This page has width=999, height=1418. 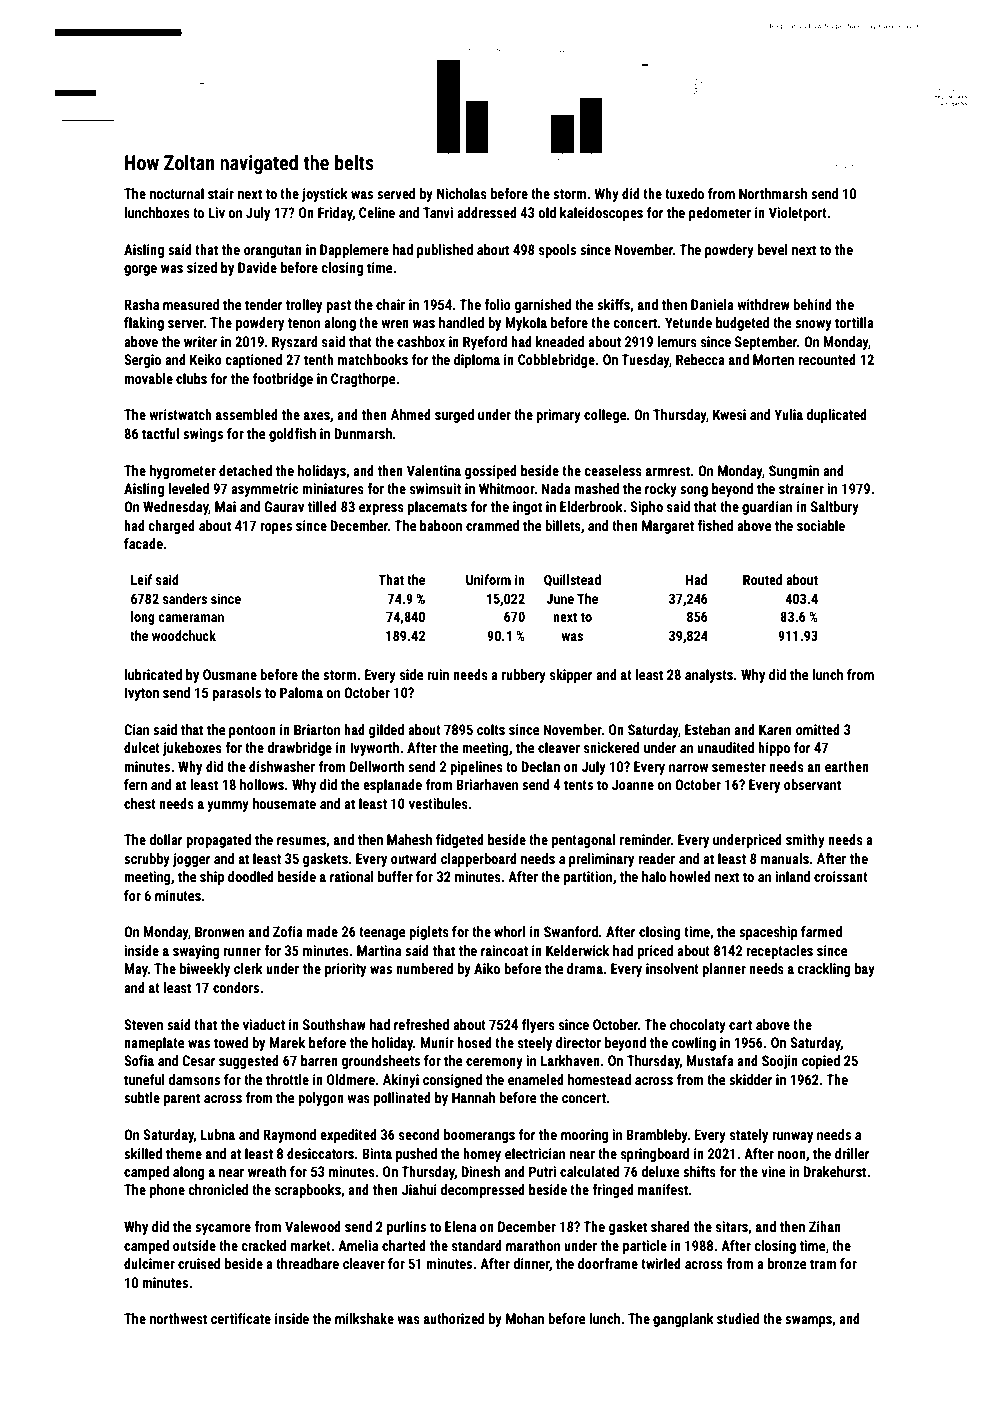 What do you see at coordinates (186, 324) in the page?
I see `server` at bounding box center [186, 324].
